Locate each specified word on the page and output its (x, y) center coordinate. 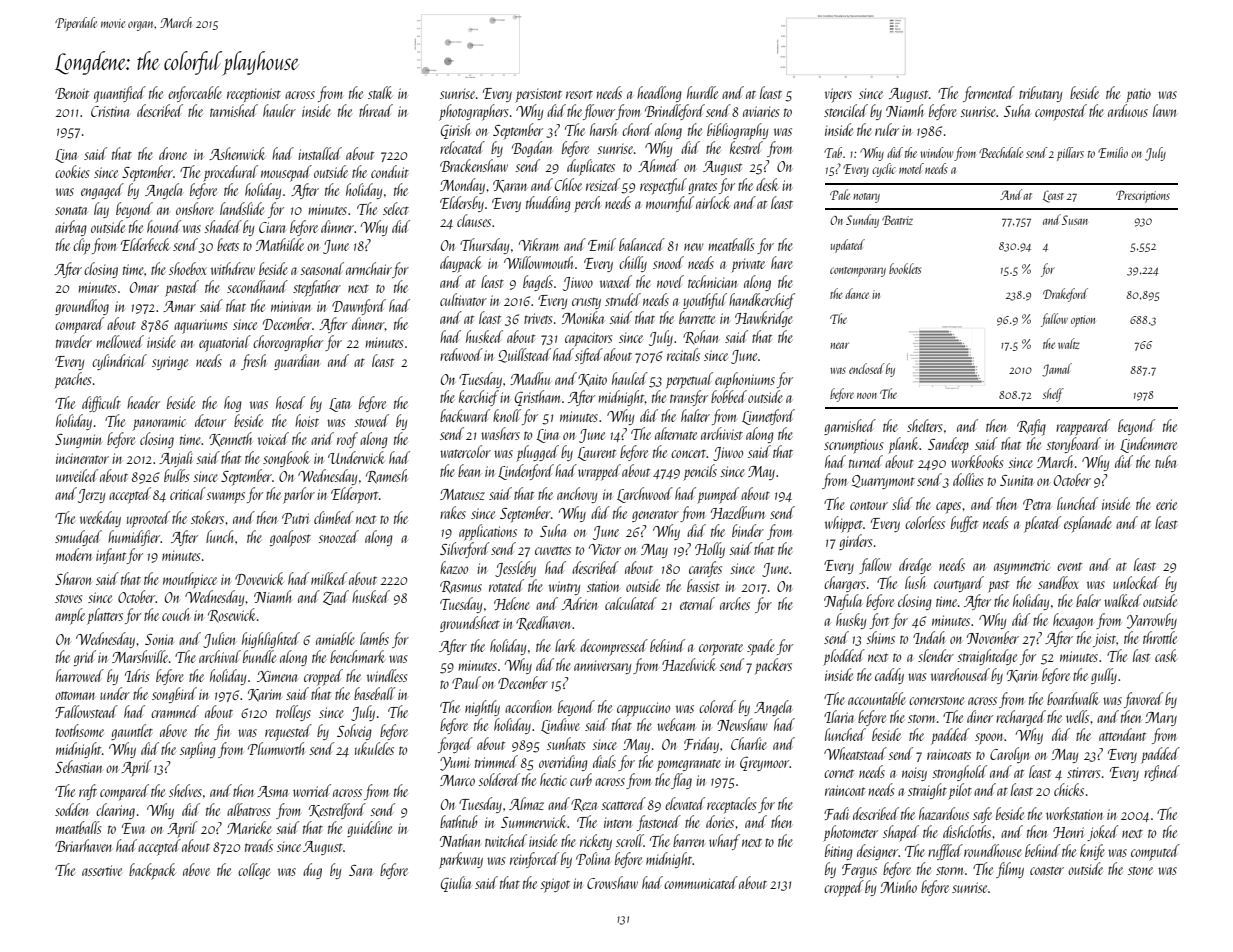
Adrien (579, 603)
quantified (120, 94)
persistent (538, 96)
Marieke (249, 827)
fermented (989, 94)
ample (70, 616)
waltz (1069, 343)
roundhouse (993, 850)
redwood (461, 354)
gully (1104, 676)
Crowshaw (612, 882)
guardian (296, 362)
